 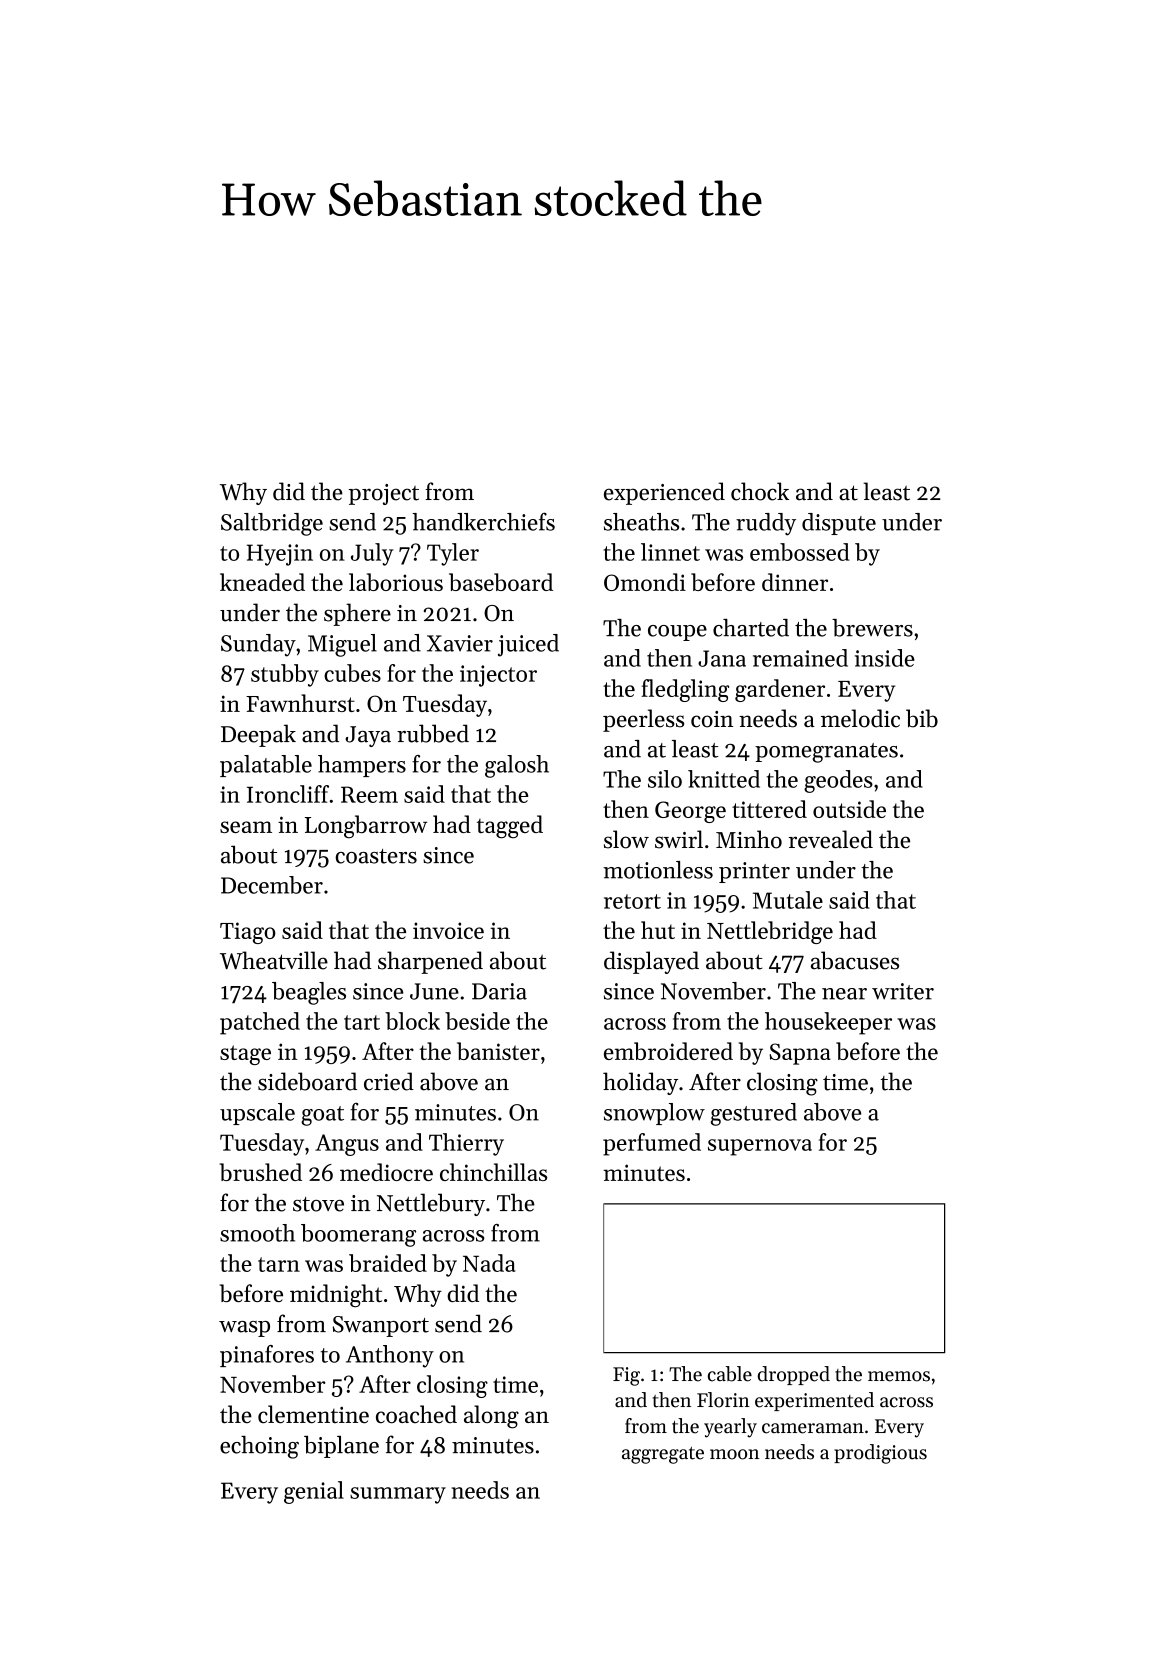 I want to click on memos, so click(x=899, y=1376).
